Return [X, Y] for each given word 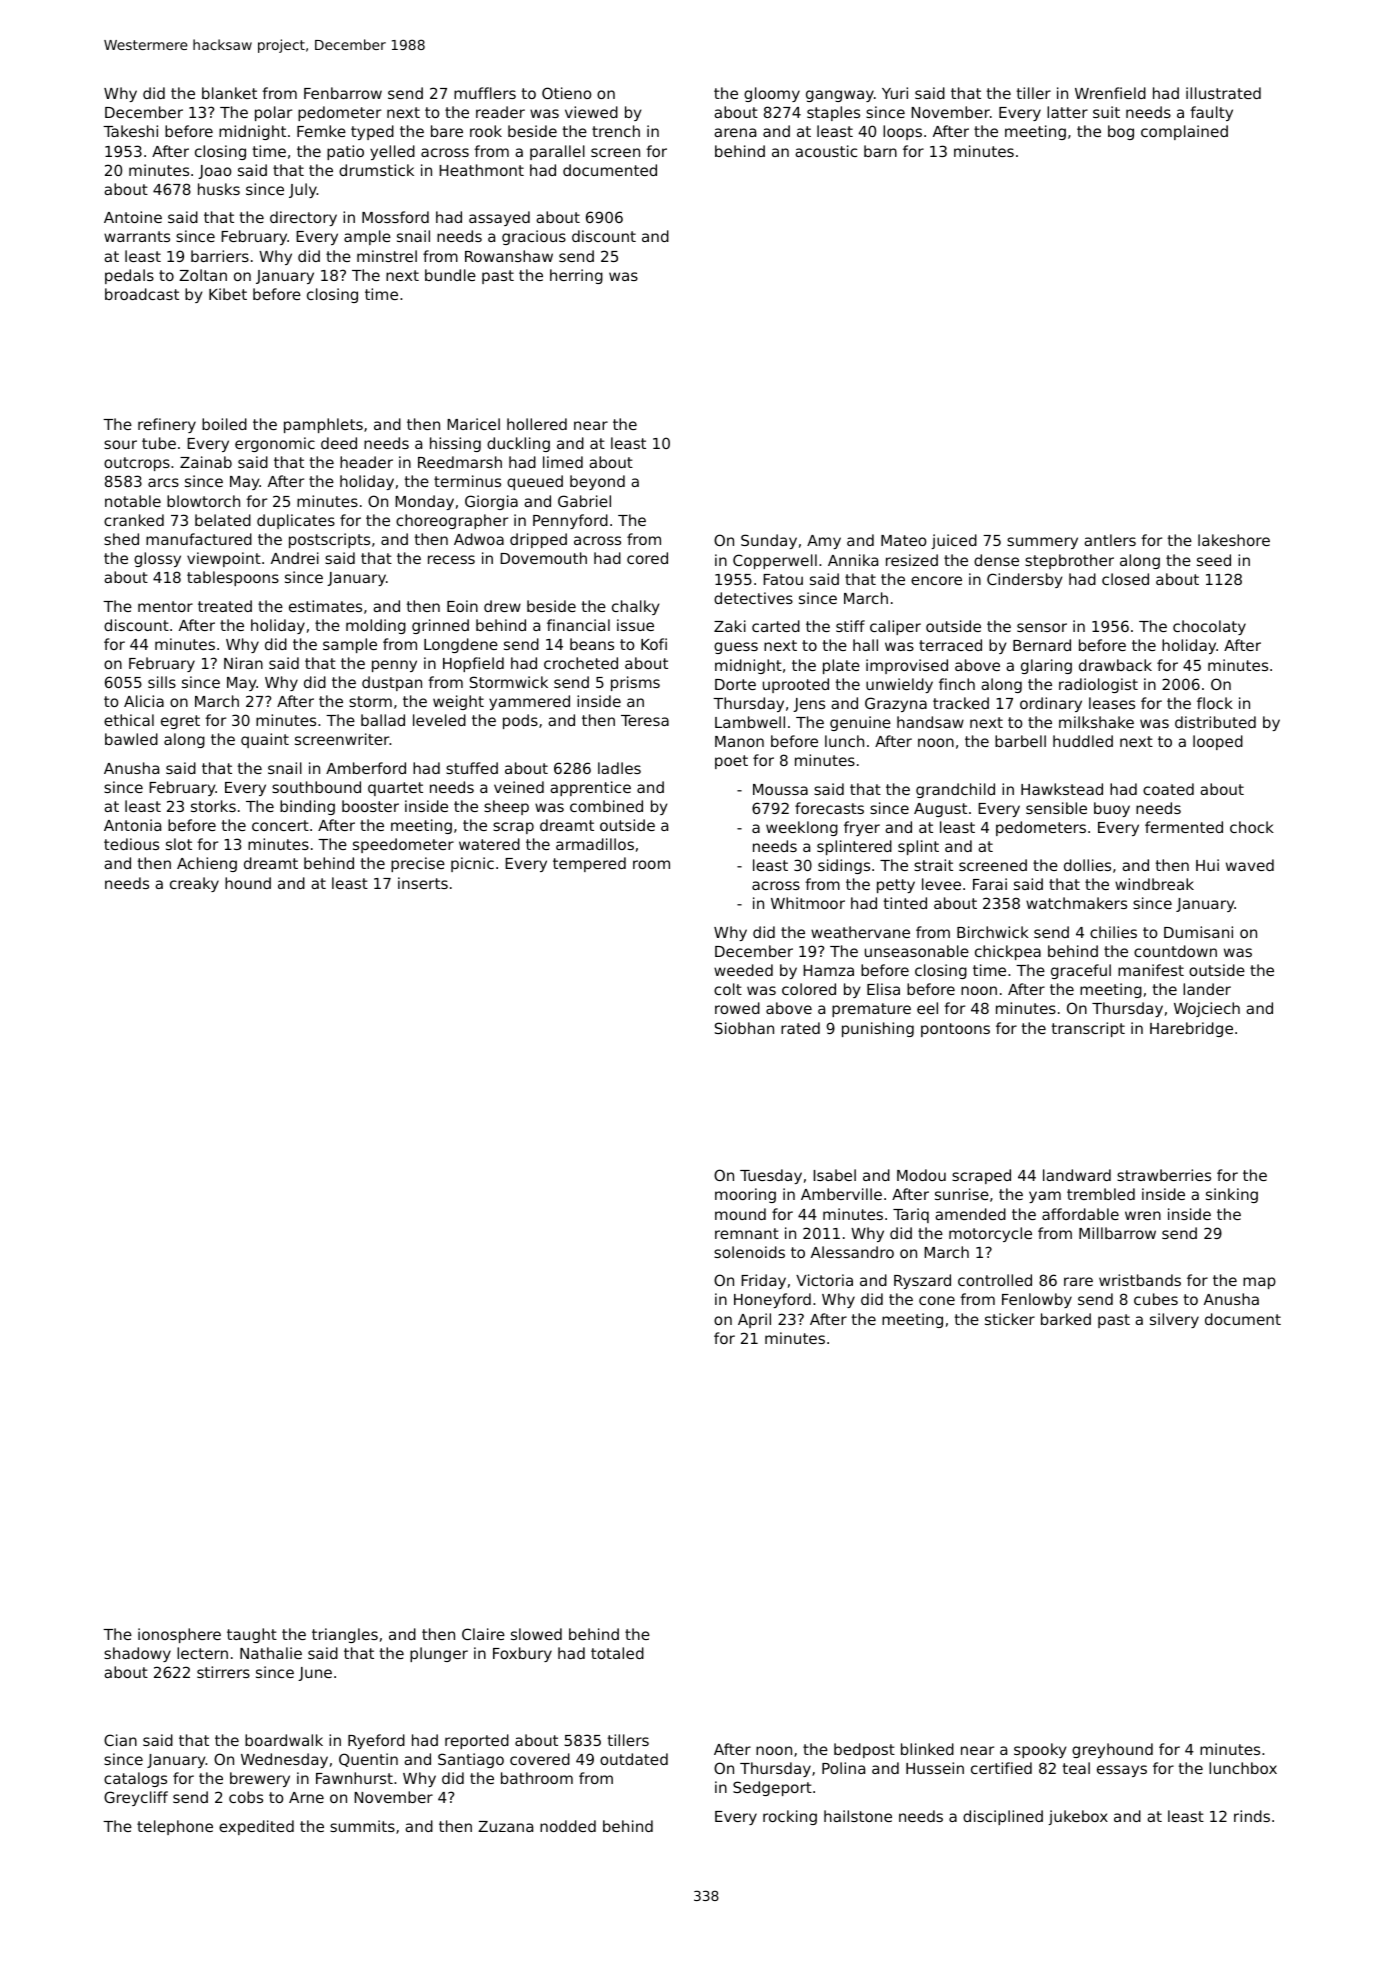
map [1259, 1283]
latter [1067, 112]
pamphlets [323, 425]
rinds [1252, 1816]
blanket [229, 93]
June [315, 1674]
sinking [1232, 1195]
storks [213, 806]
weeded [743, 970]
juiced [954, 541]
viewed [591, 112]
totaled [617, 1653]
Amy [824, 542]
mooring [745, 1195]
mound [740, 1214]
